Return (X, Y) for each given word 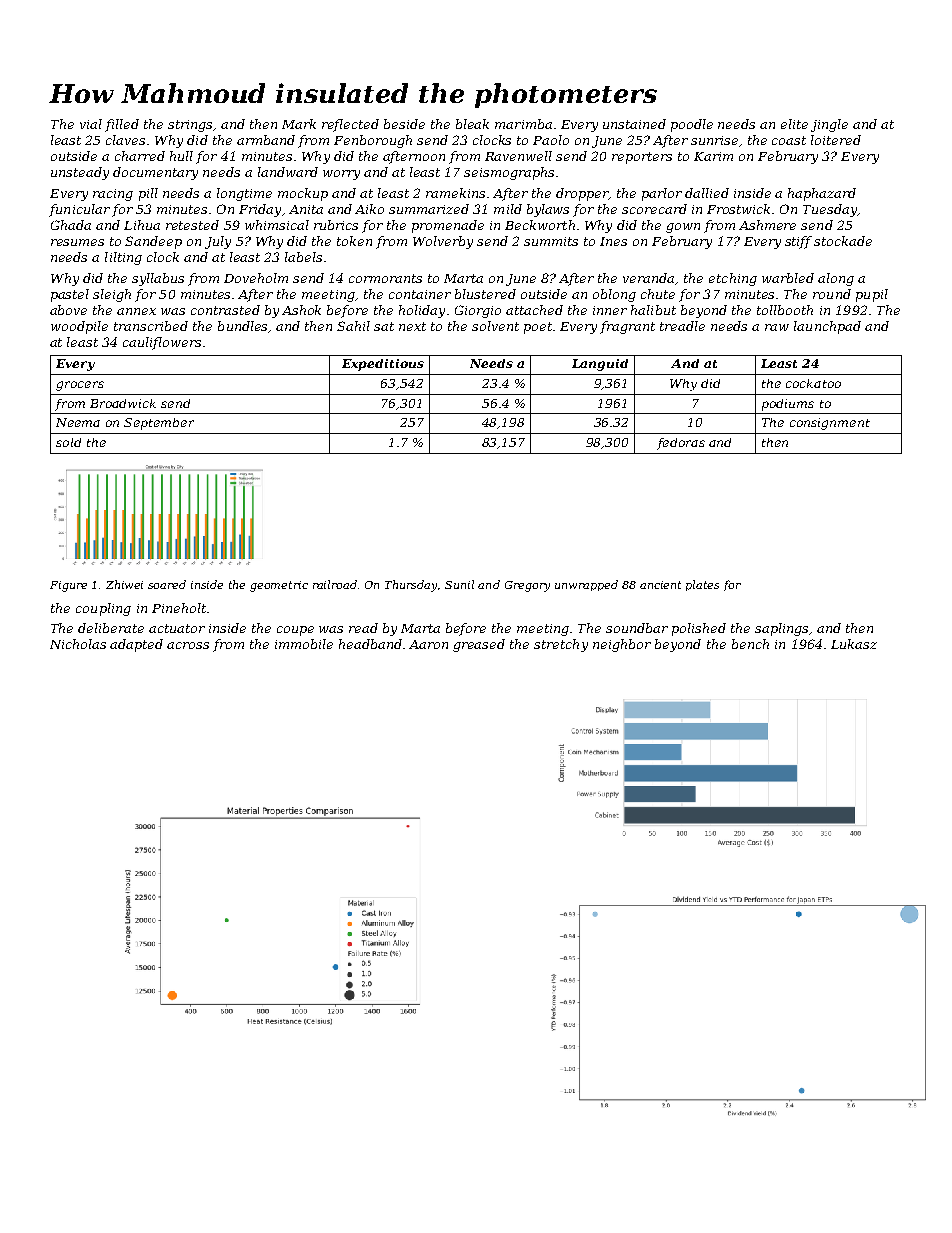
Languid (600, 365)
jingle (829, 125)
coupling (103, 609)
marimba (523, 124)
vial (91, 124)
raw (777, 327)
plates (702, 585)
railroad (335, 584)
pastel (70, 295)
